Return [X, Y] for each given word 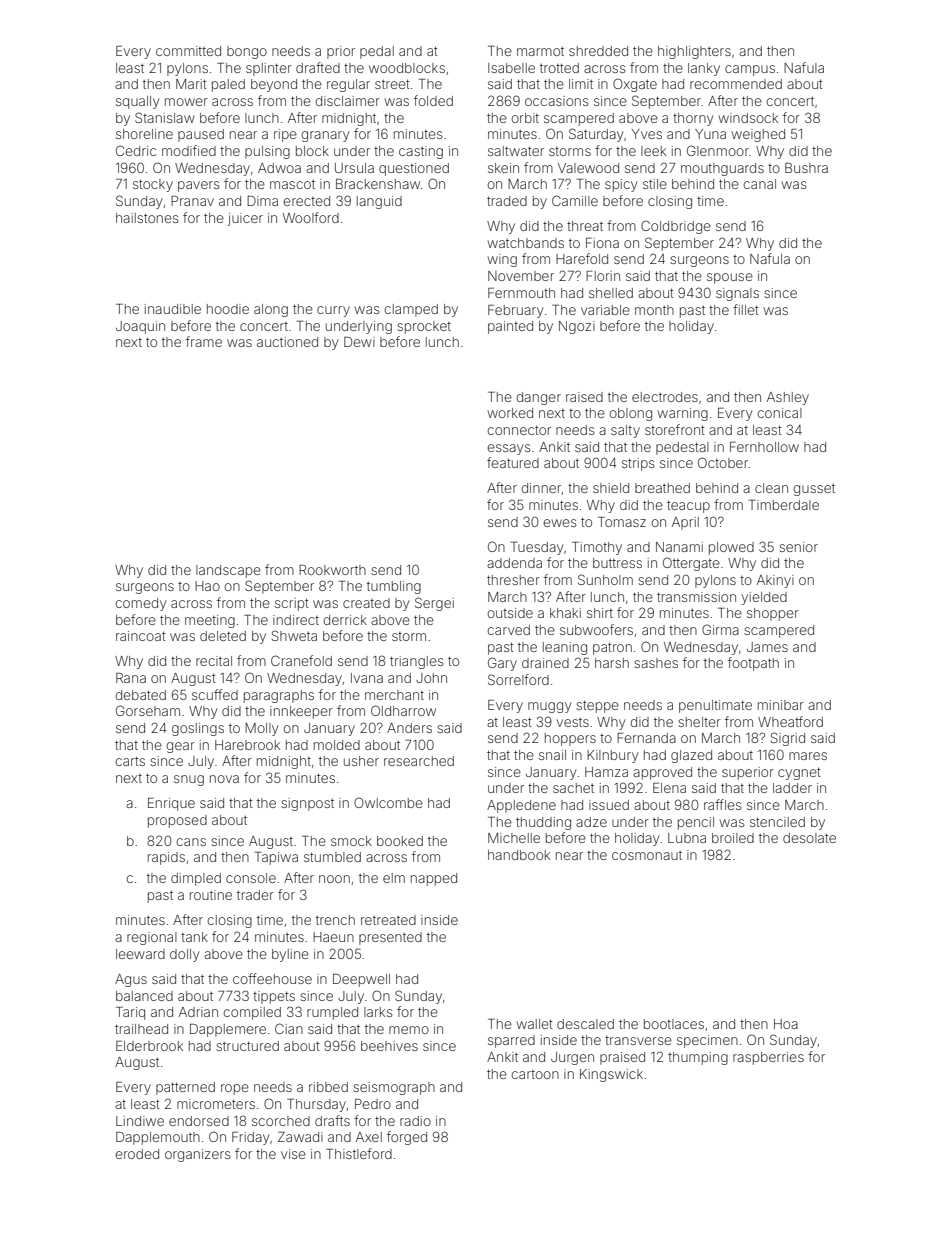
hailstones [147, 218]
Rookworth [332, 570]
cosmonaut [647, 855]
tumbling [394, 587]
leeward [140, 954]
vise [293, 1154]
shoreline [144, 134]
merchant [394, 695]
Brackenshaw [378, 184]
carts [130, 761]
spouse [730, 278]
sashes [656, 663]
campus [750, 70]
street [392, 84]
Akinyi [775, 581]
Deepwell [361, 980]
